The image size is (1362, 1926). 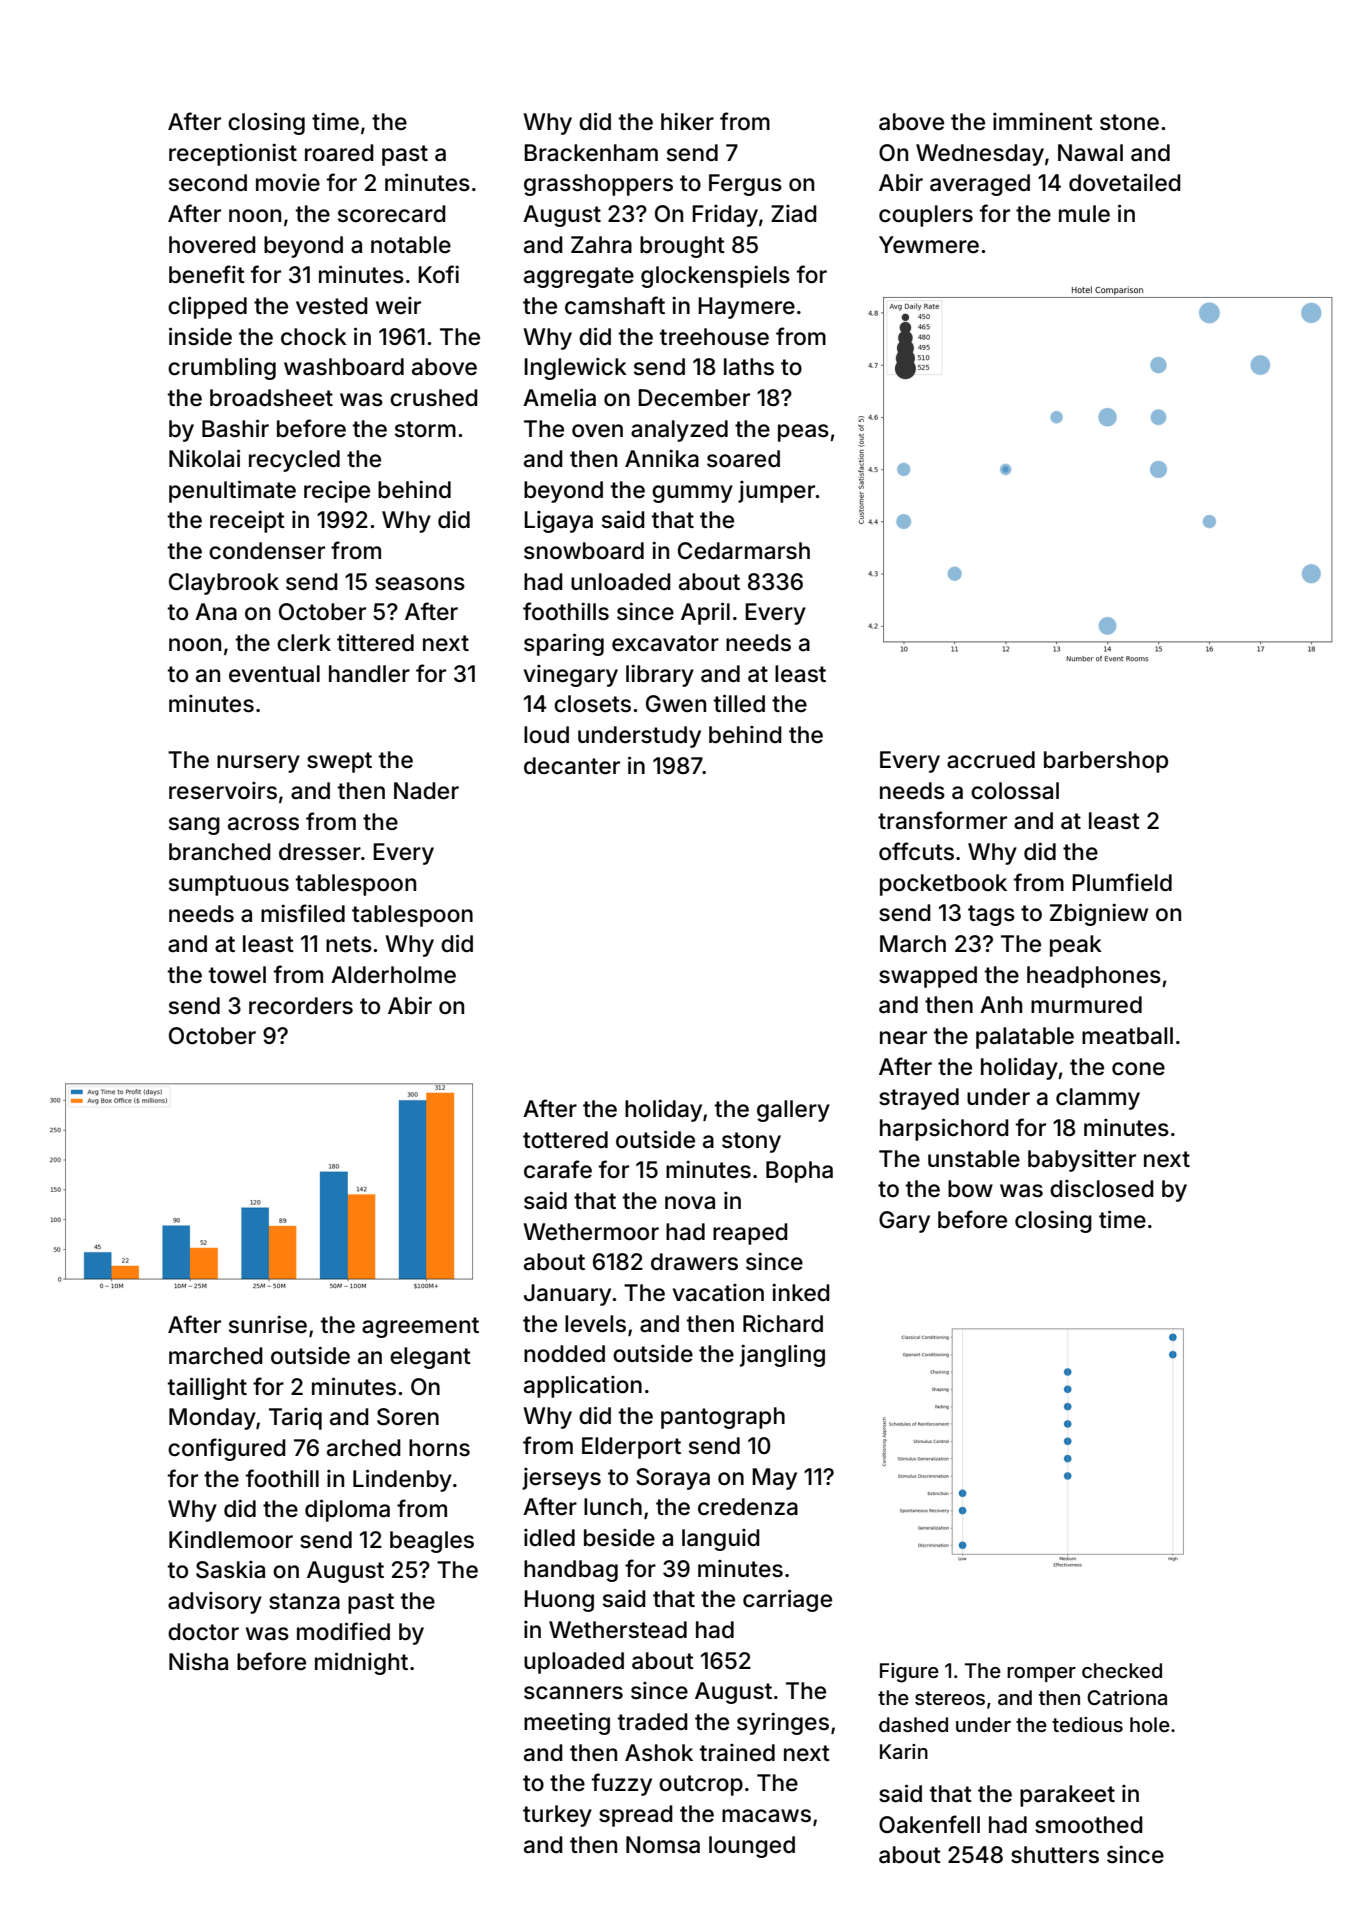 I want to click on sumptuous, so click(x=229, y=885).
